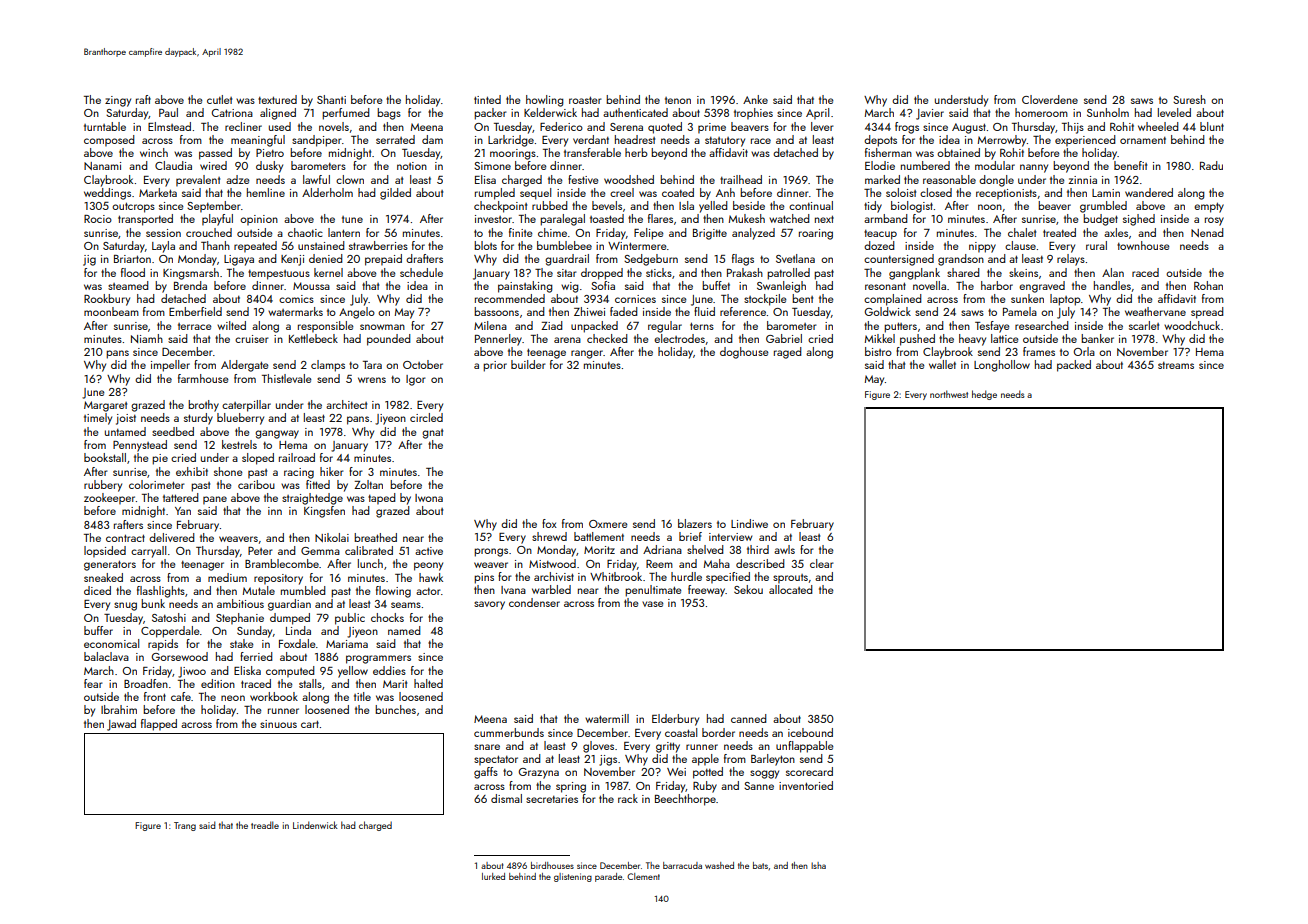  What do you see at coordinates (585, 100) in the document?
I see `roaster` at bounding box center [585, 100].
